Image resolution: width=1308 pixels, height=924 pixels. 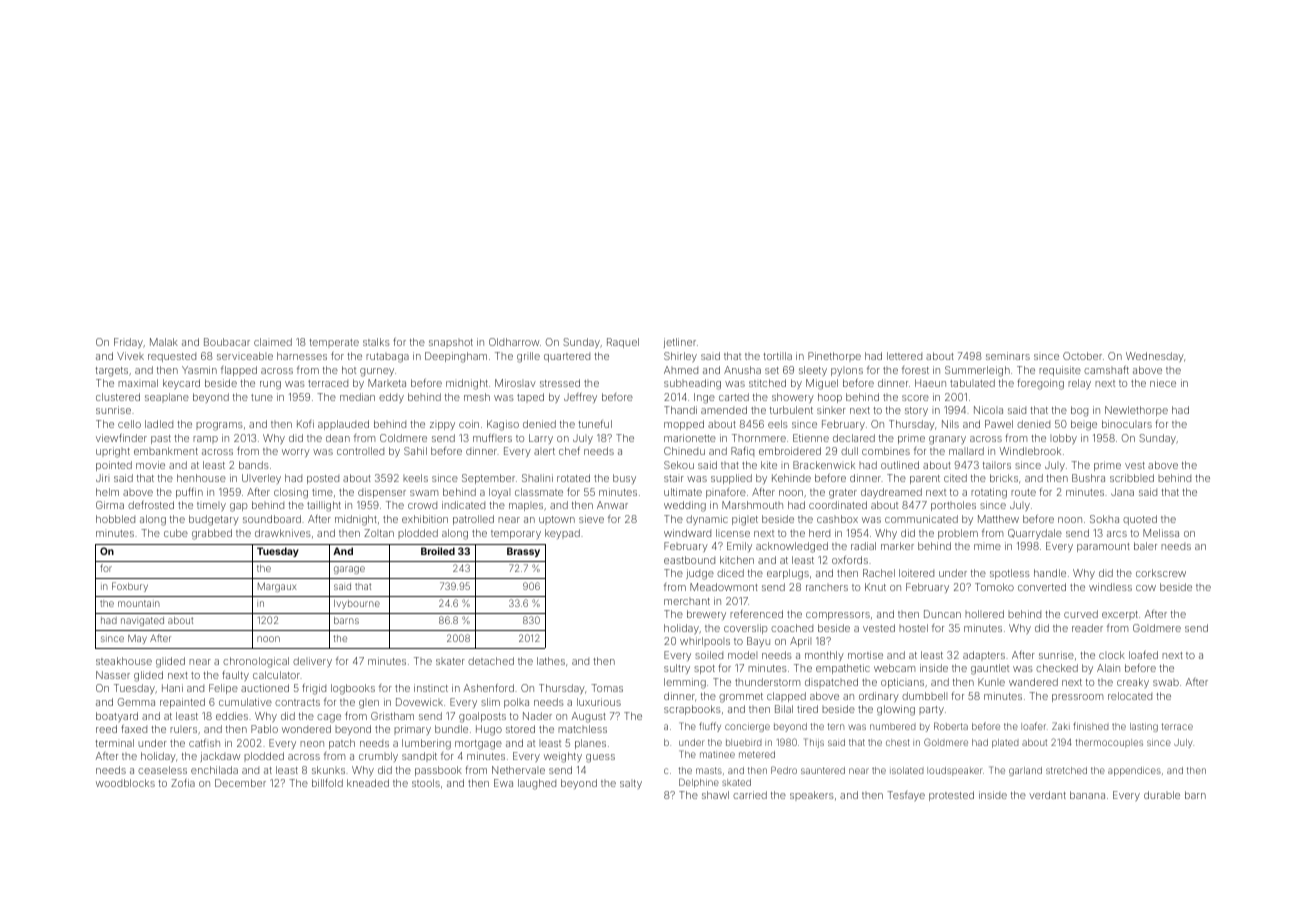 I want to click on seaplane, so click(x=167, y=398).
